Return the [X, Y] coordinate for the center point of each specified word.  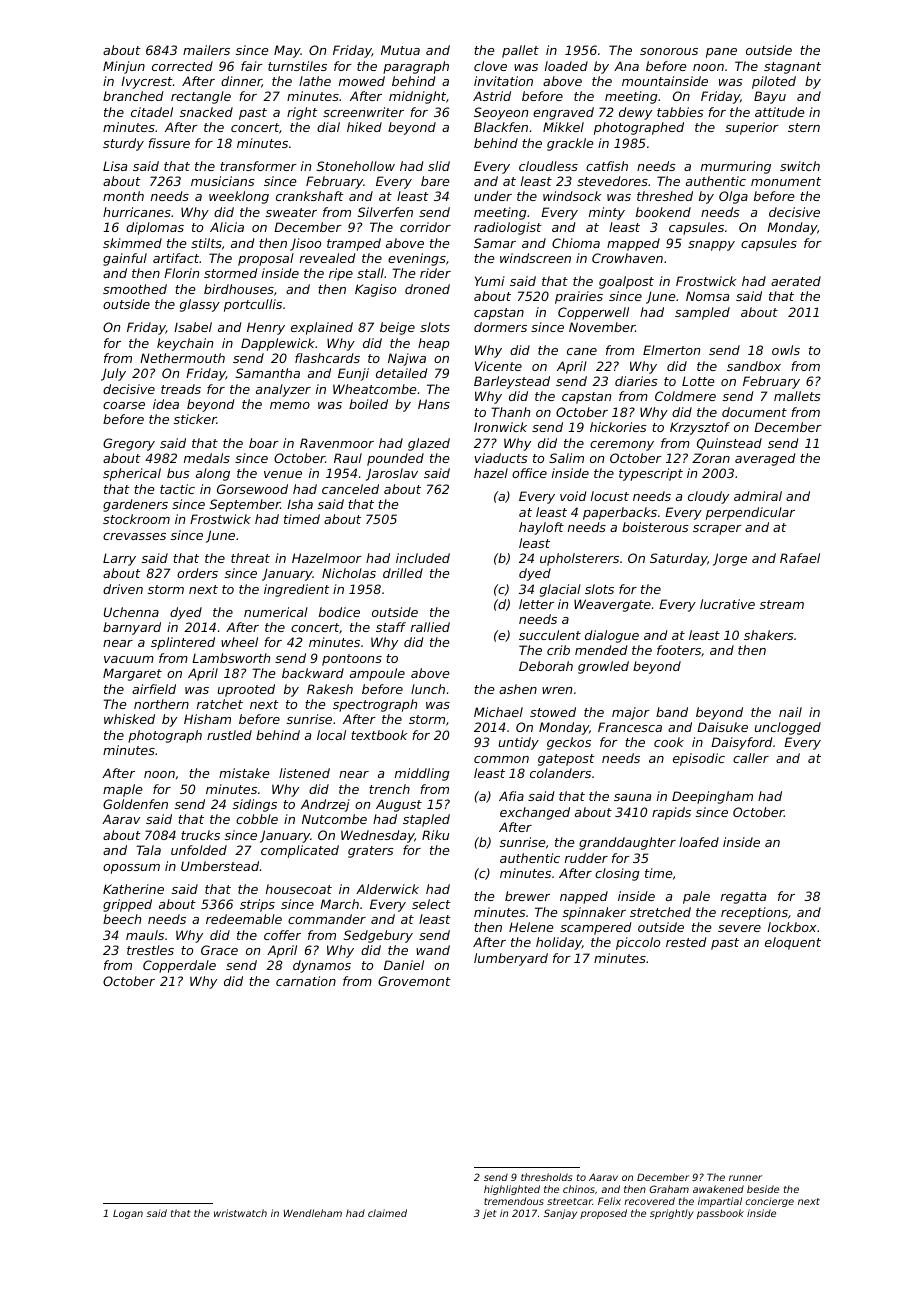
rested [686, 942]
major [631, 713]
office [529, 473]
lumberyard [511, 959]
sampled [702, 313]
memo [290, 405]
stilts [206, 243]
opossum [131, 869]
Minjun [124, 67]
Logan [128, 1214]
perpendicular [750, 513]
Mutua [400, 50]
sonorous [669, 51]
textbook [379, 735]
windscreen [535, 258]
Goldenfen [135, 804]
